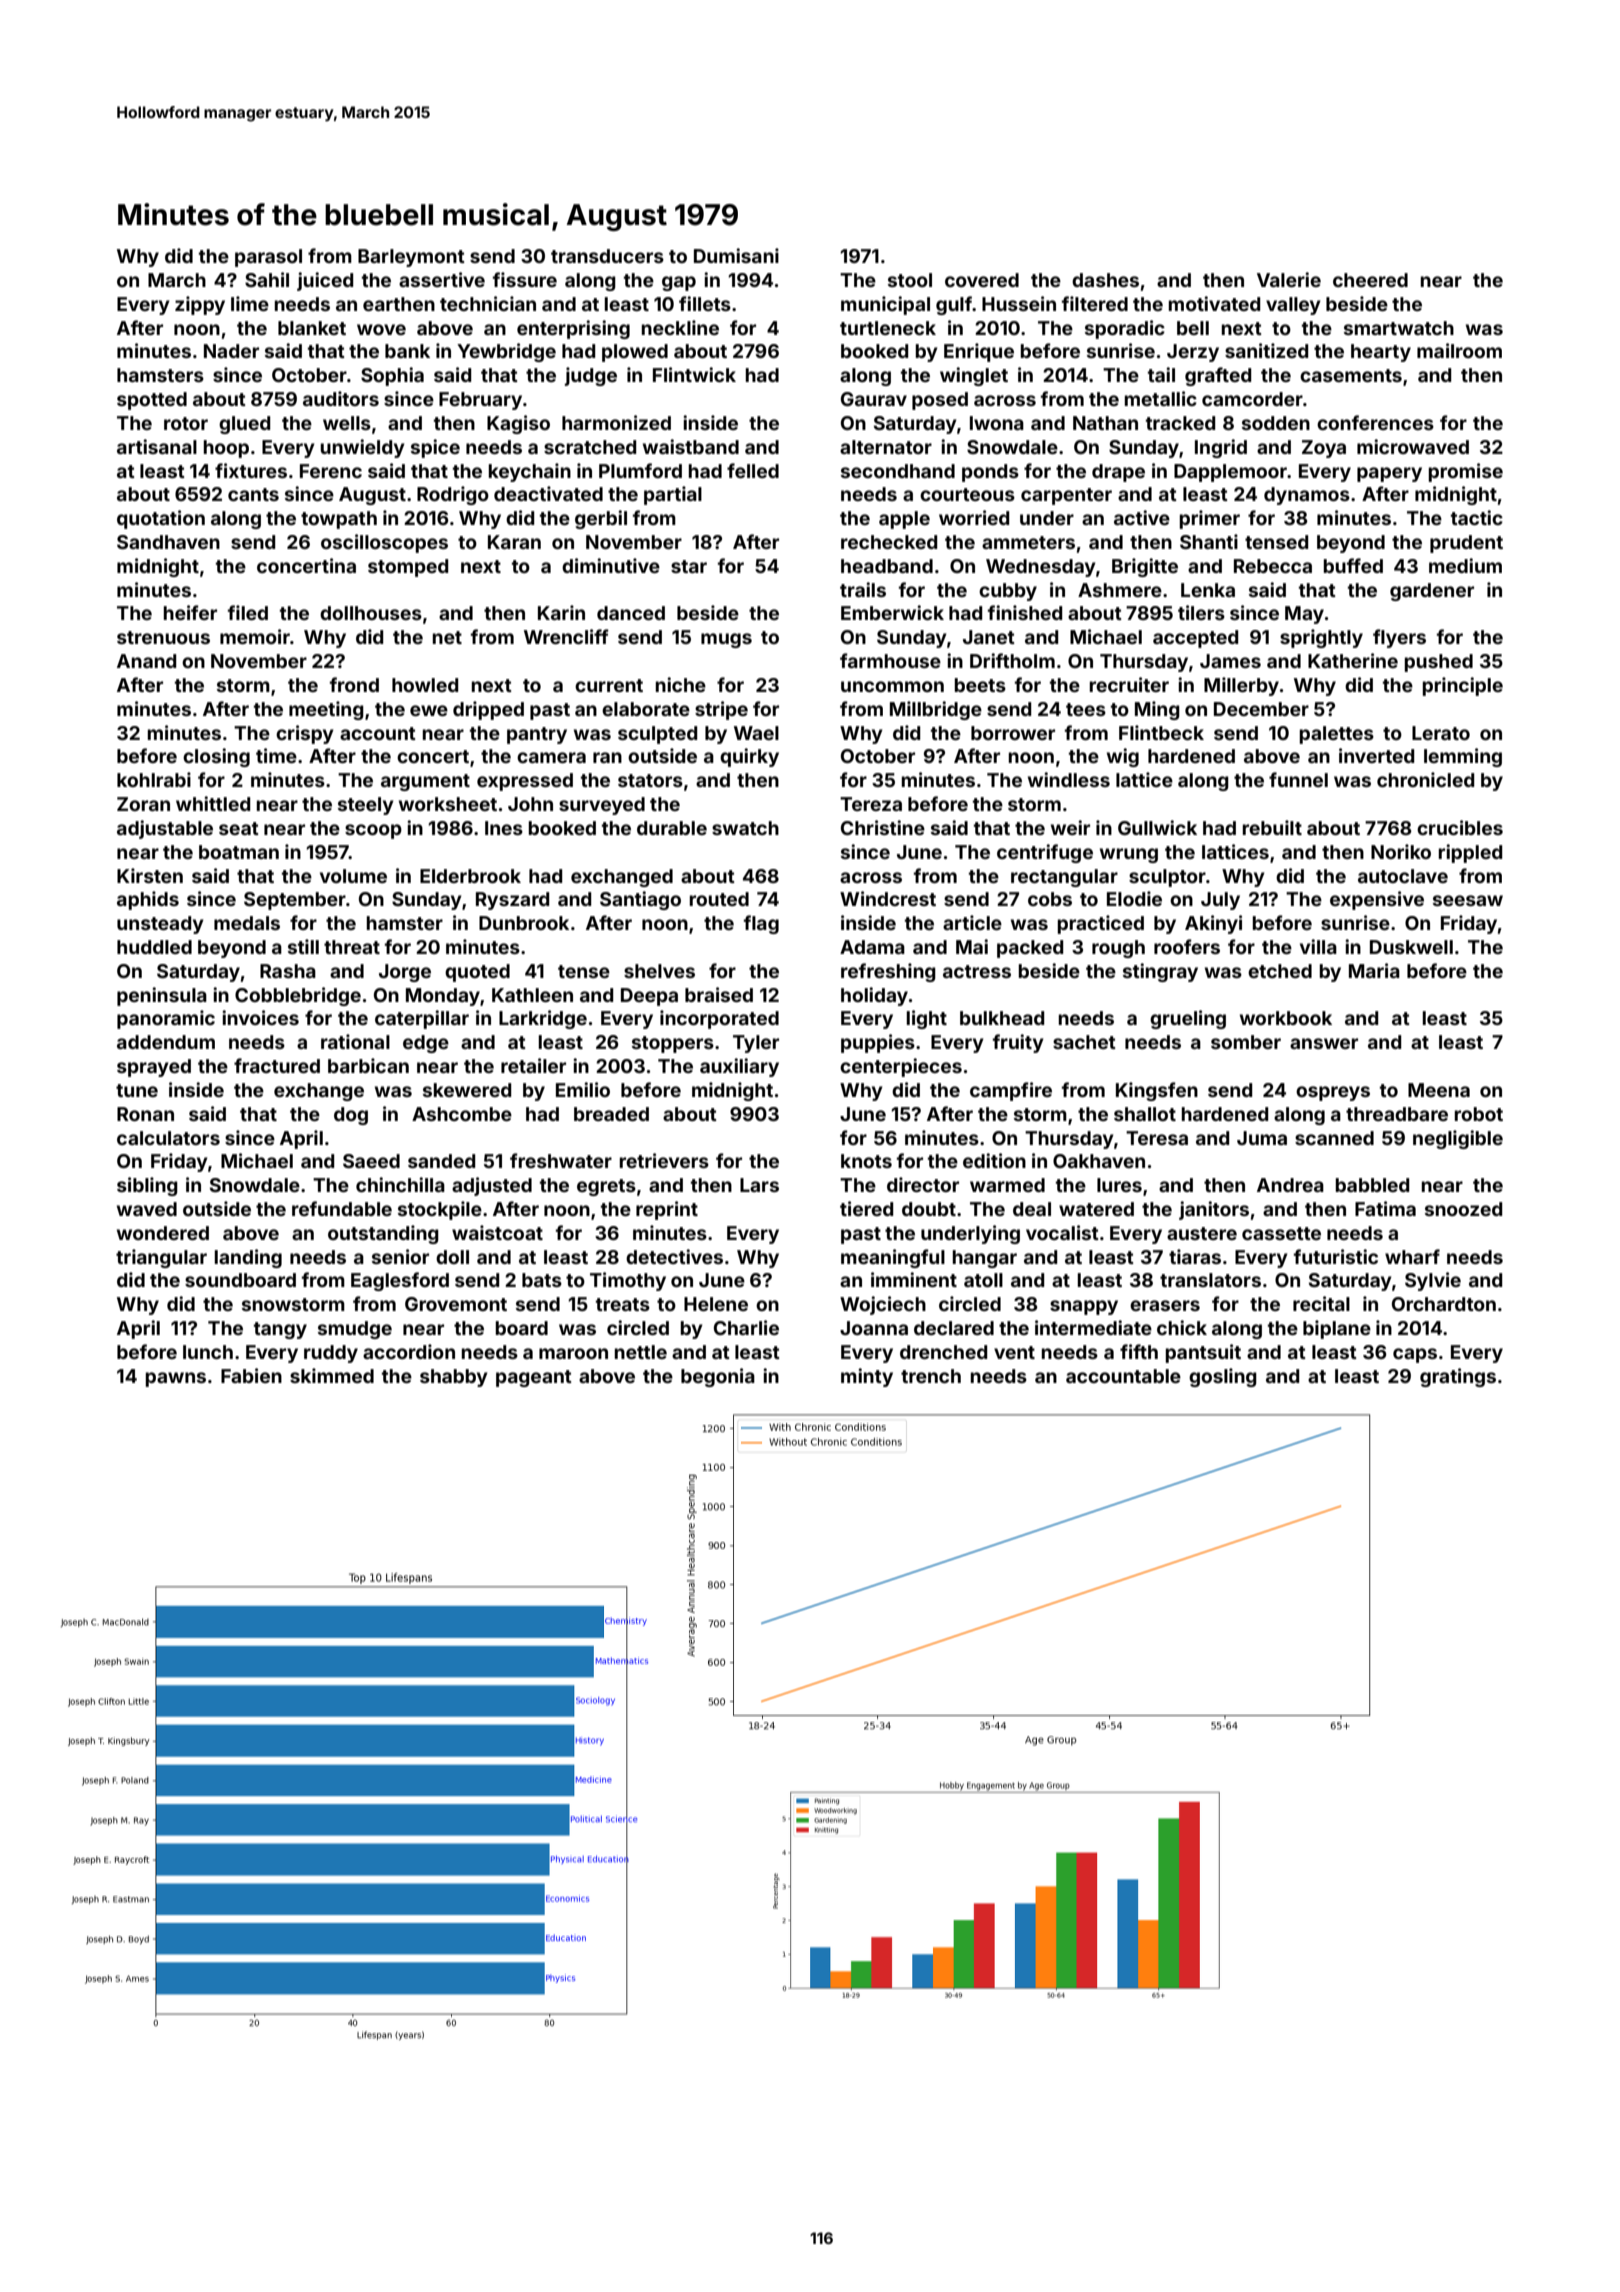  What do you see at coordinates (1129, 684) in the page?
I see `recruiter` at bounding box center [1129, 684].
